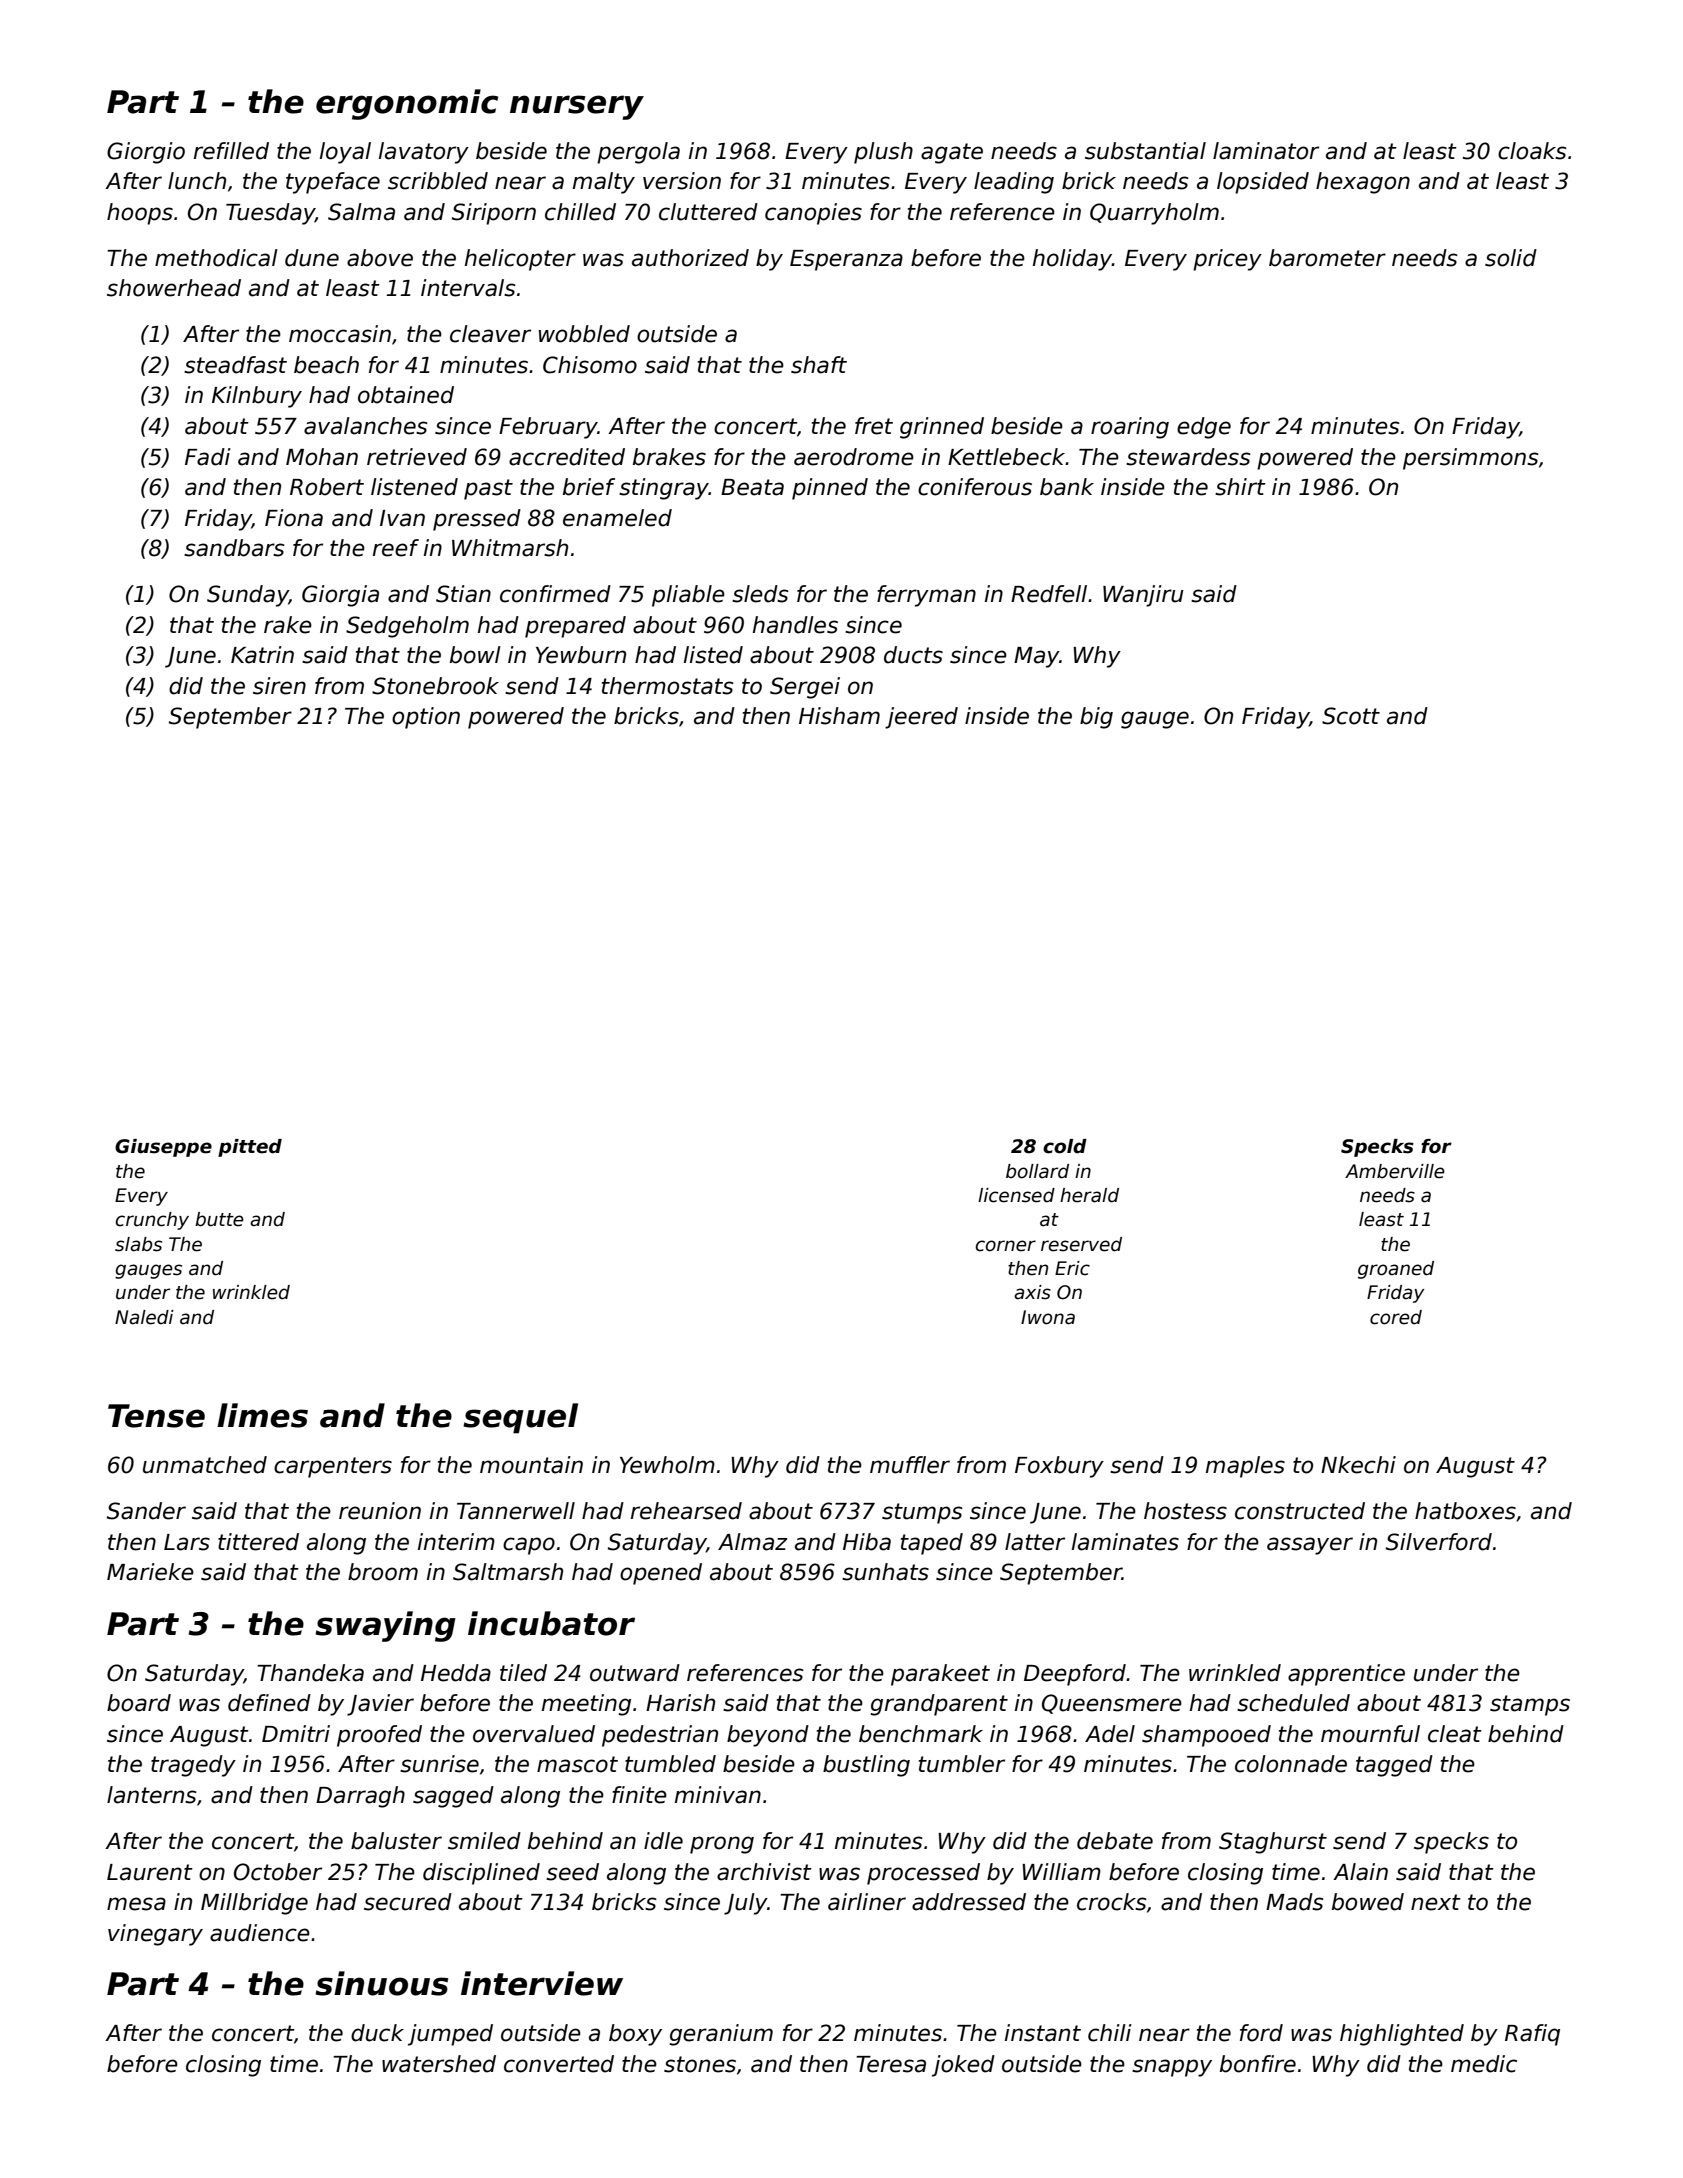  Describe the element at coordinates (407, 104) in the image. I see `ergonomic` at that location.
